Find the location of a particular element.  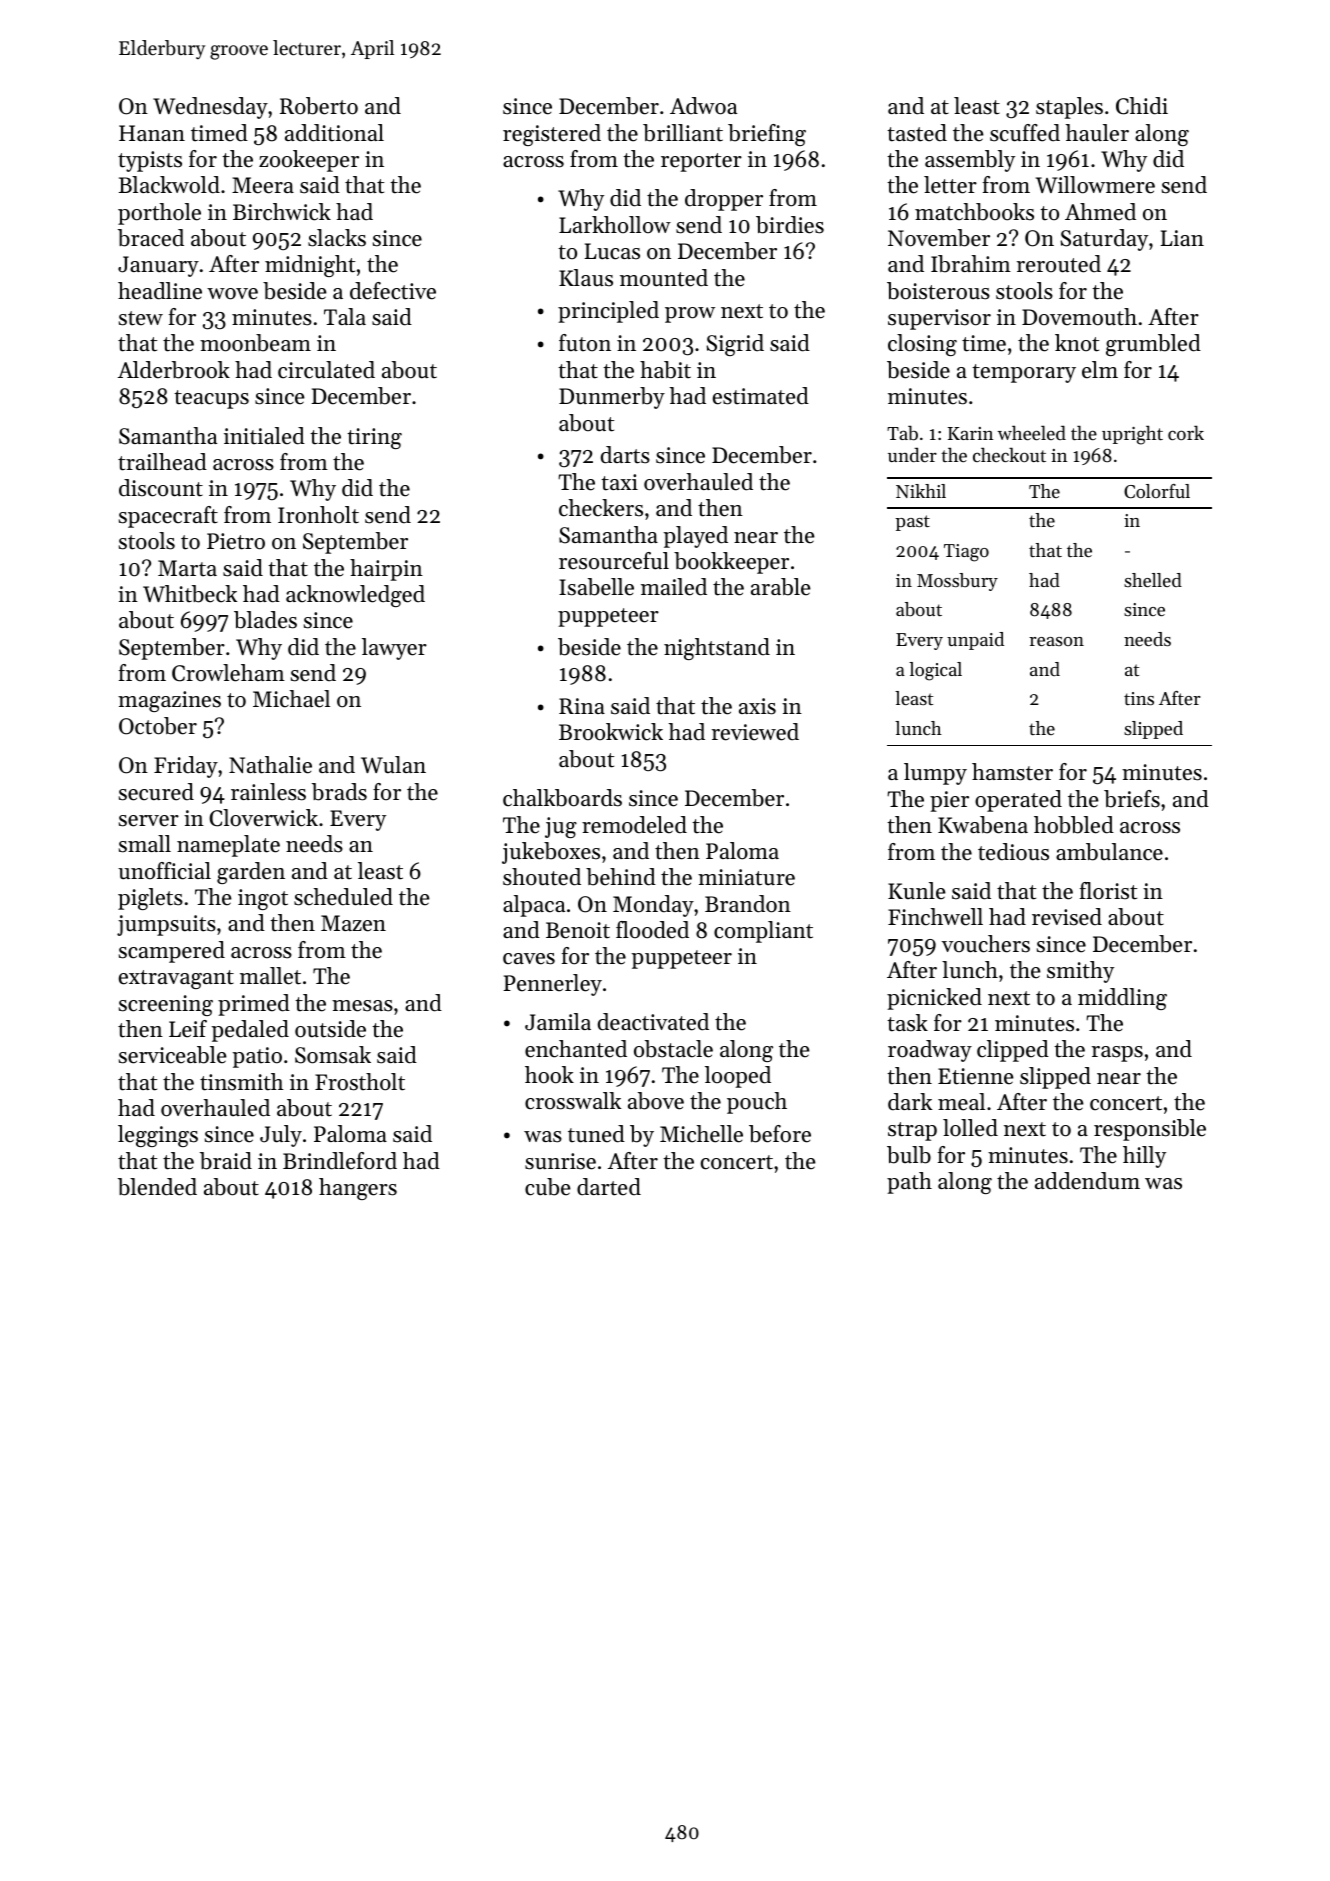

briefs is located at coordinates (1132, 799).
